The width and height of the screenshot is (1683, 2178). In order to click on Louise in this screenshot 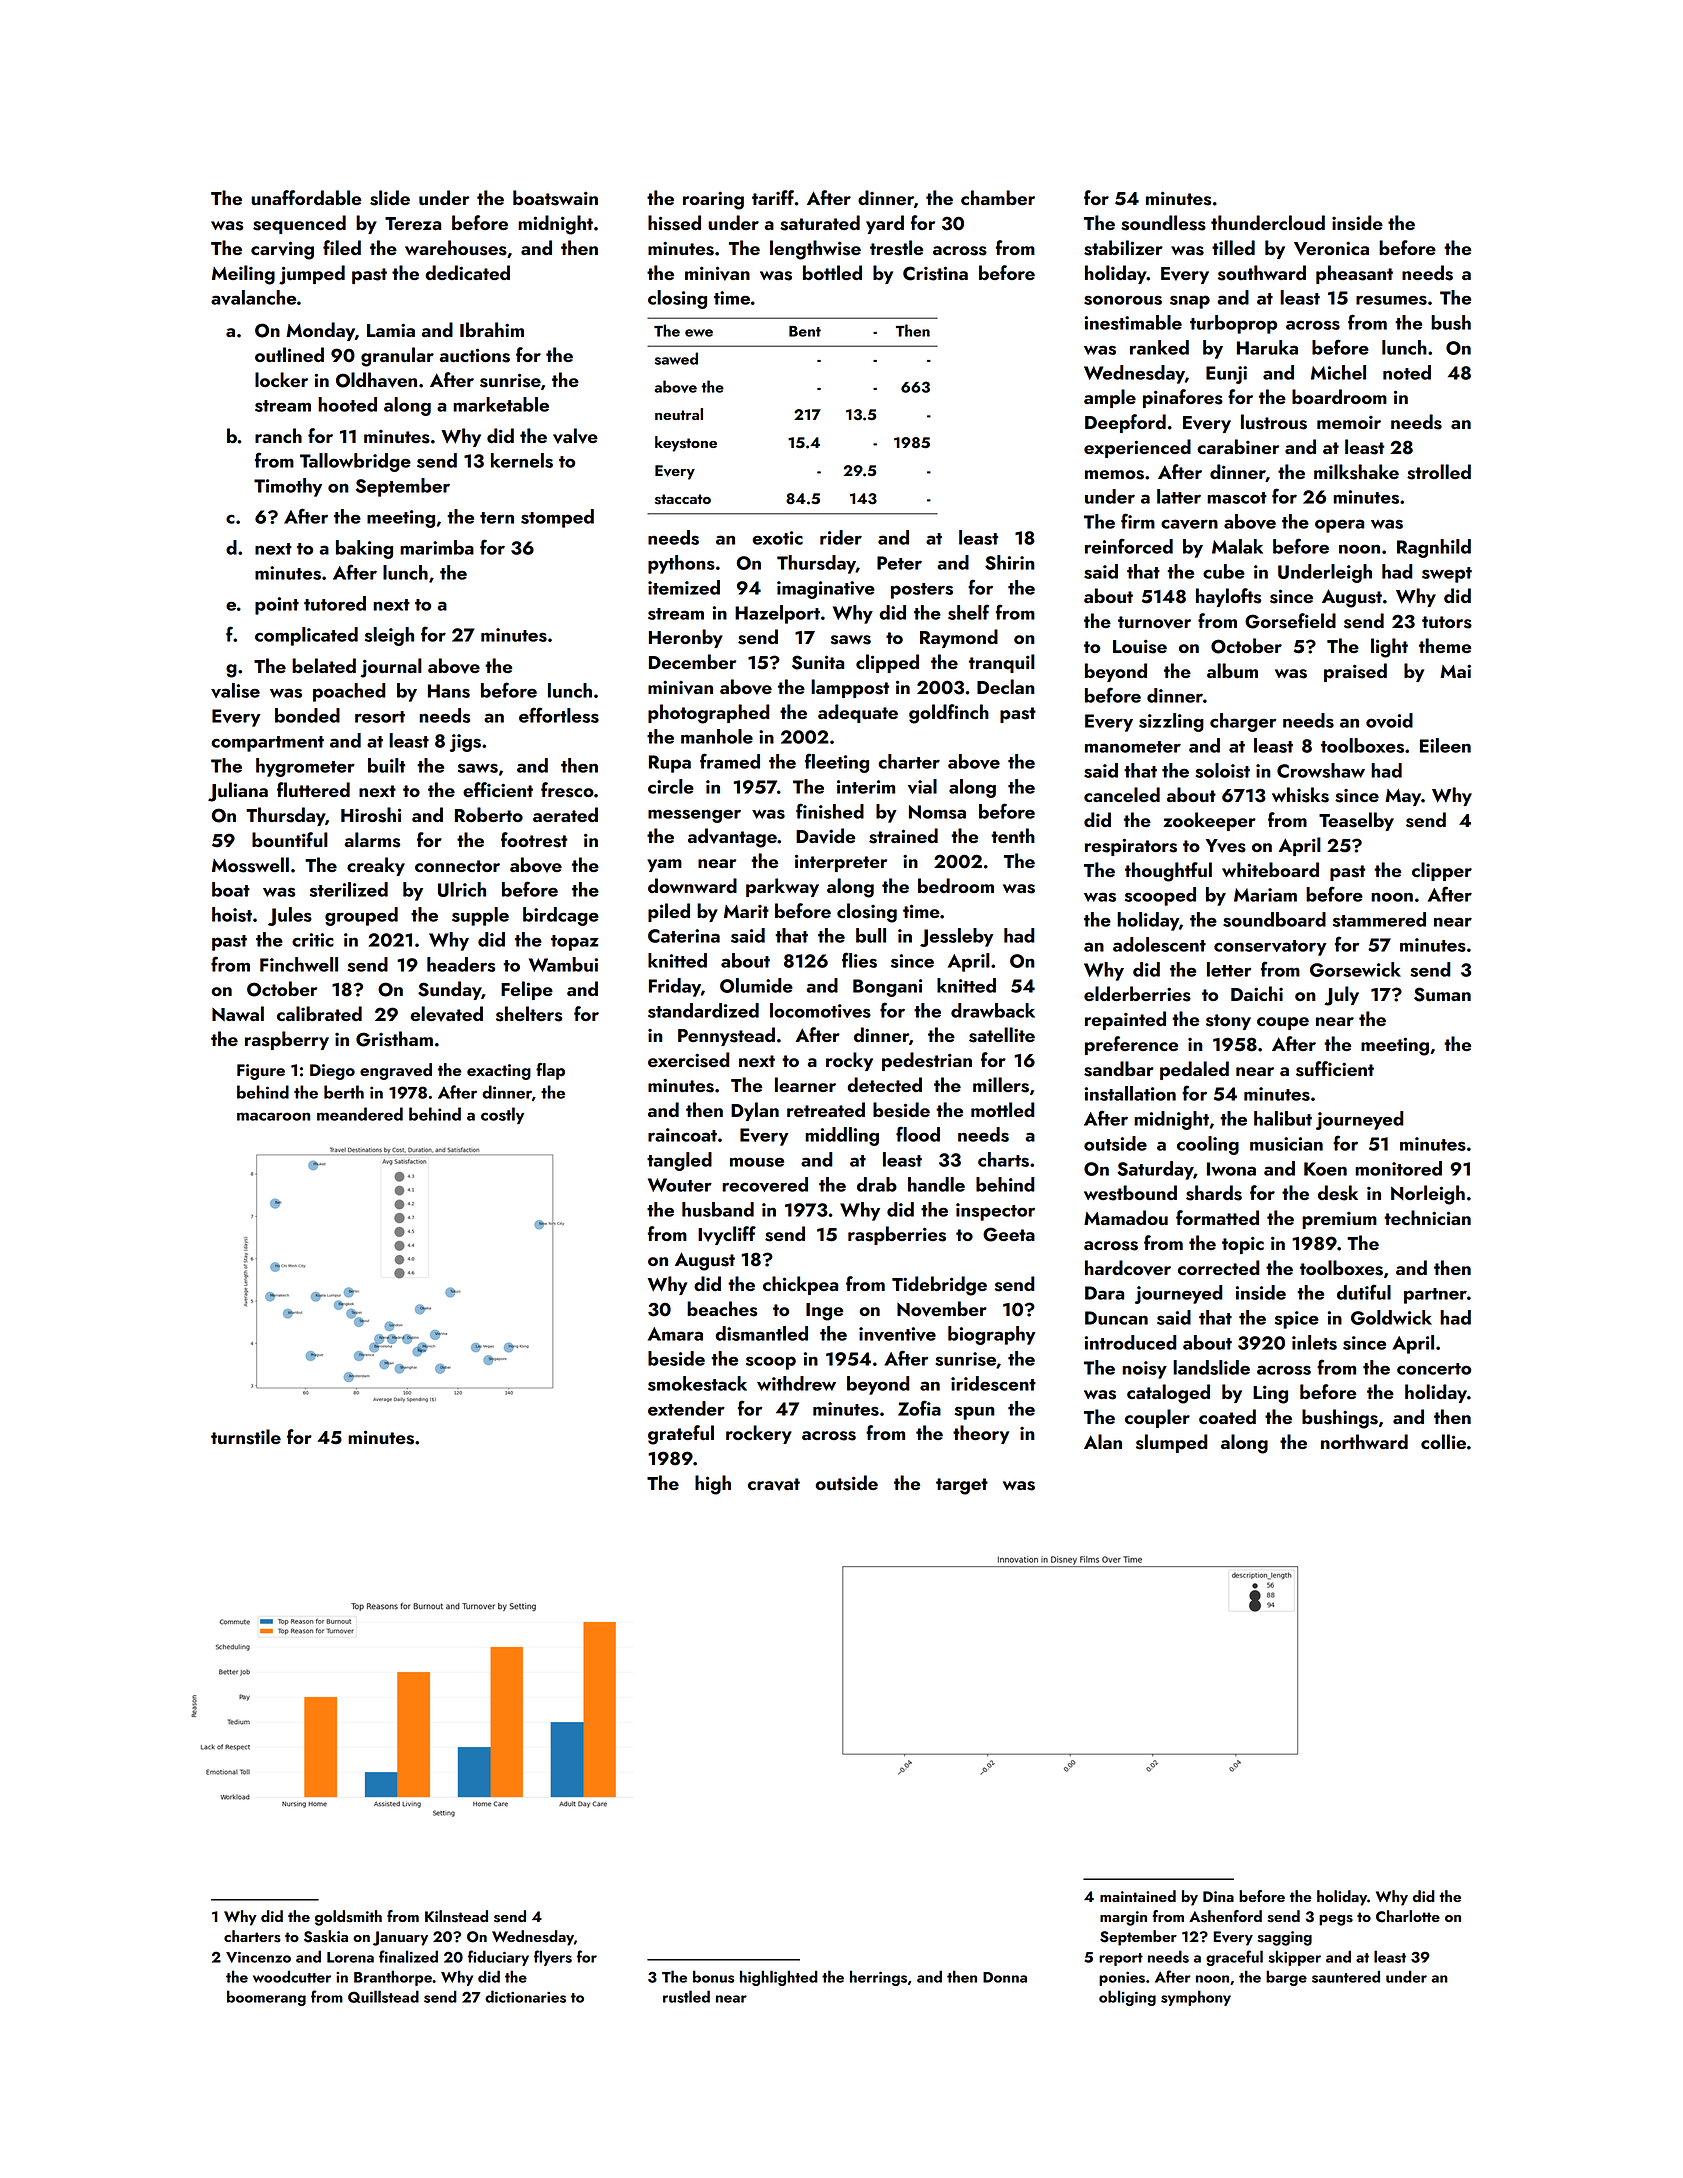, I will do `click(1140, 646)`.
